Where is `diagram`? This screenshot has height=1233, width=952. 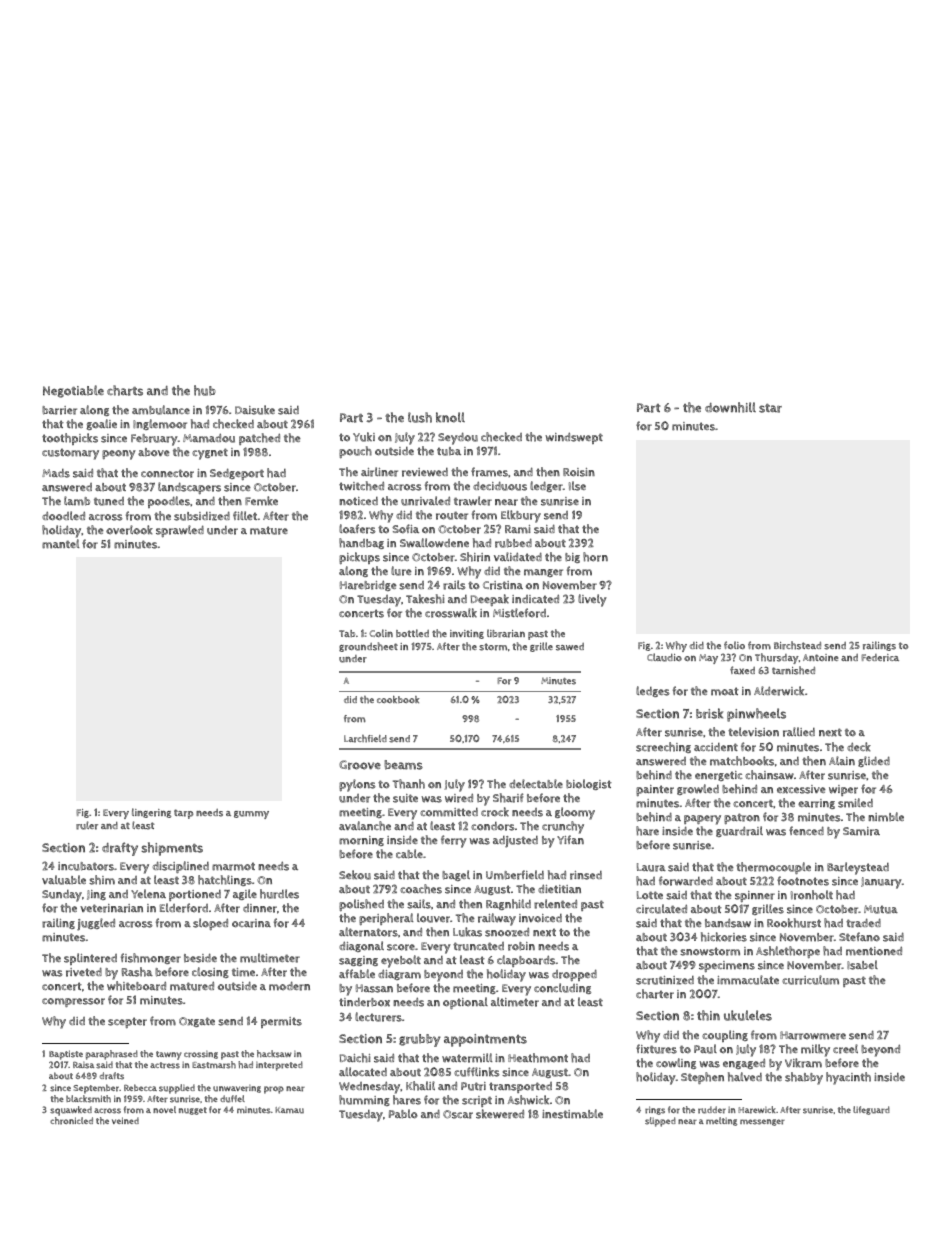 diagram is located at coordinates (399, 974).
